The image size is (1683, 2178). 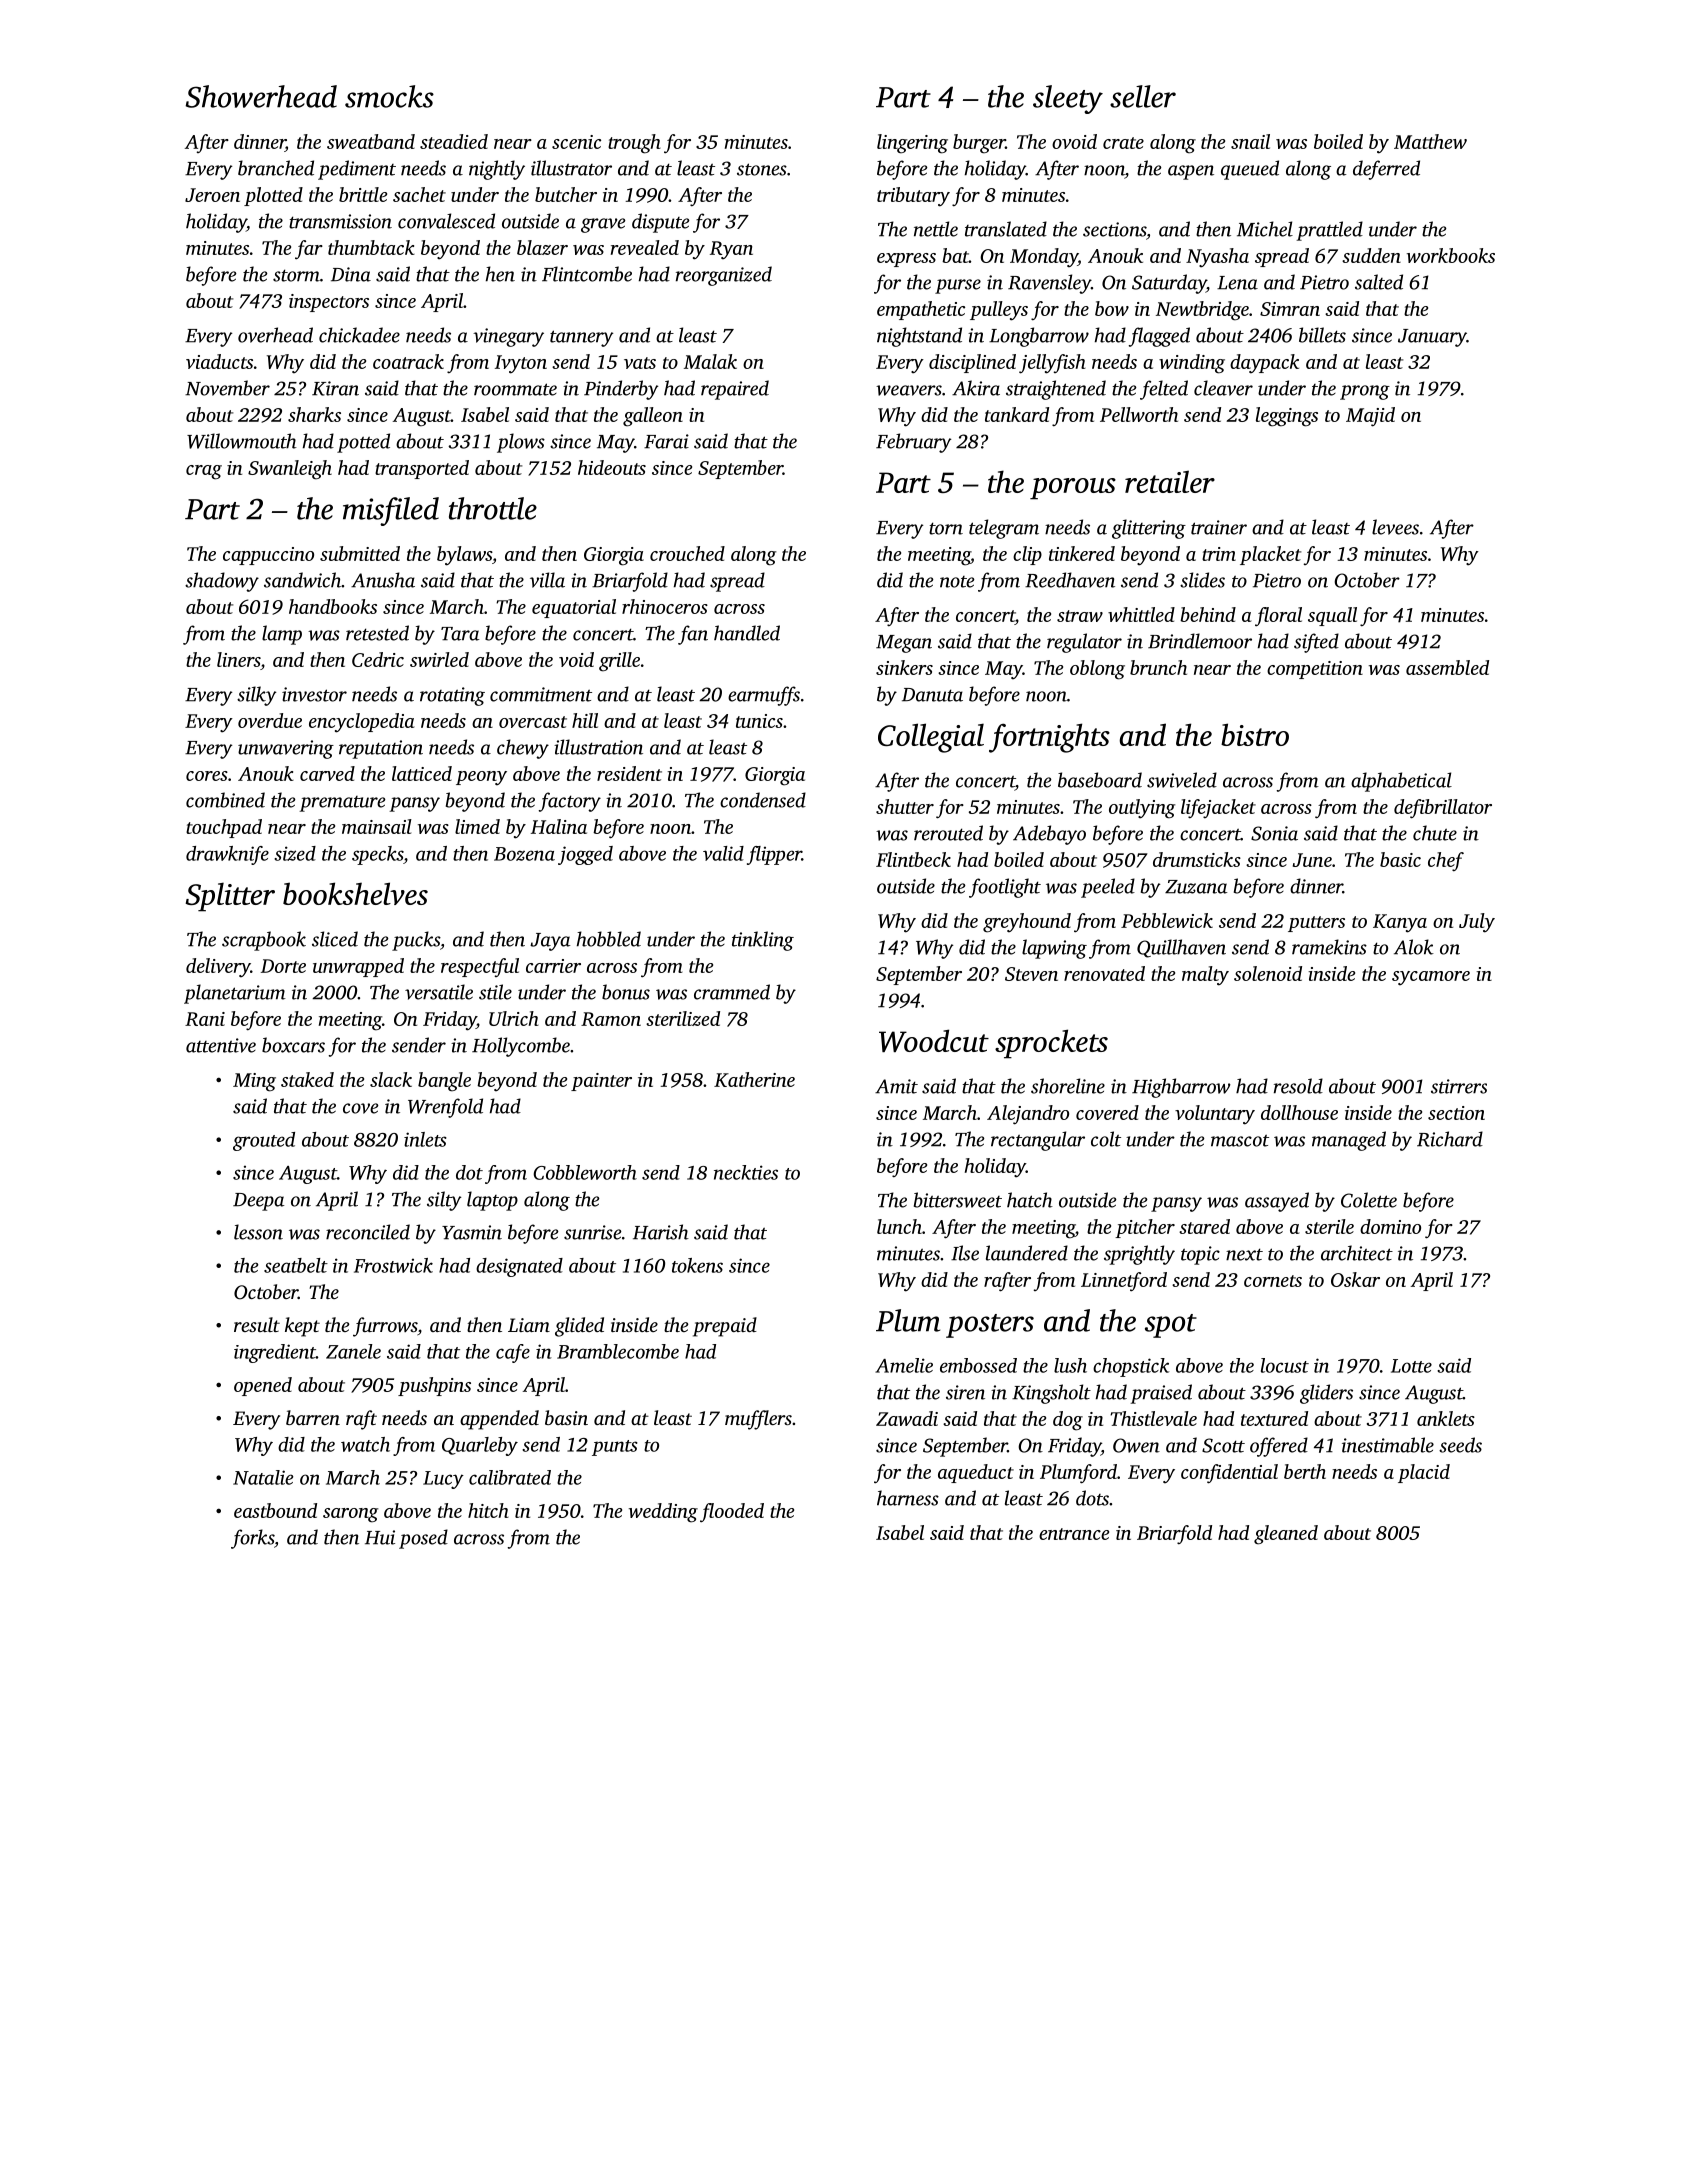 I want to click on prattled, so click(x=1329, y=231).
